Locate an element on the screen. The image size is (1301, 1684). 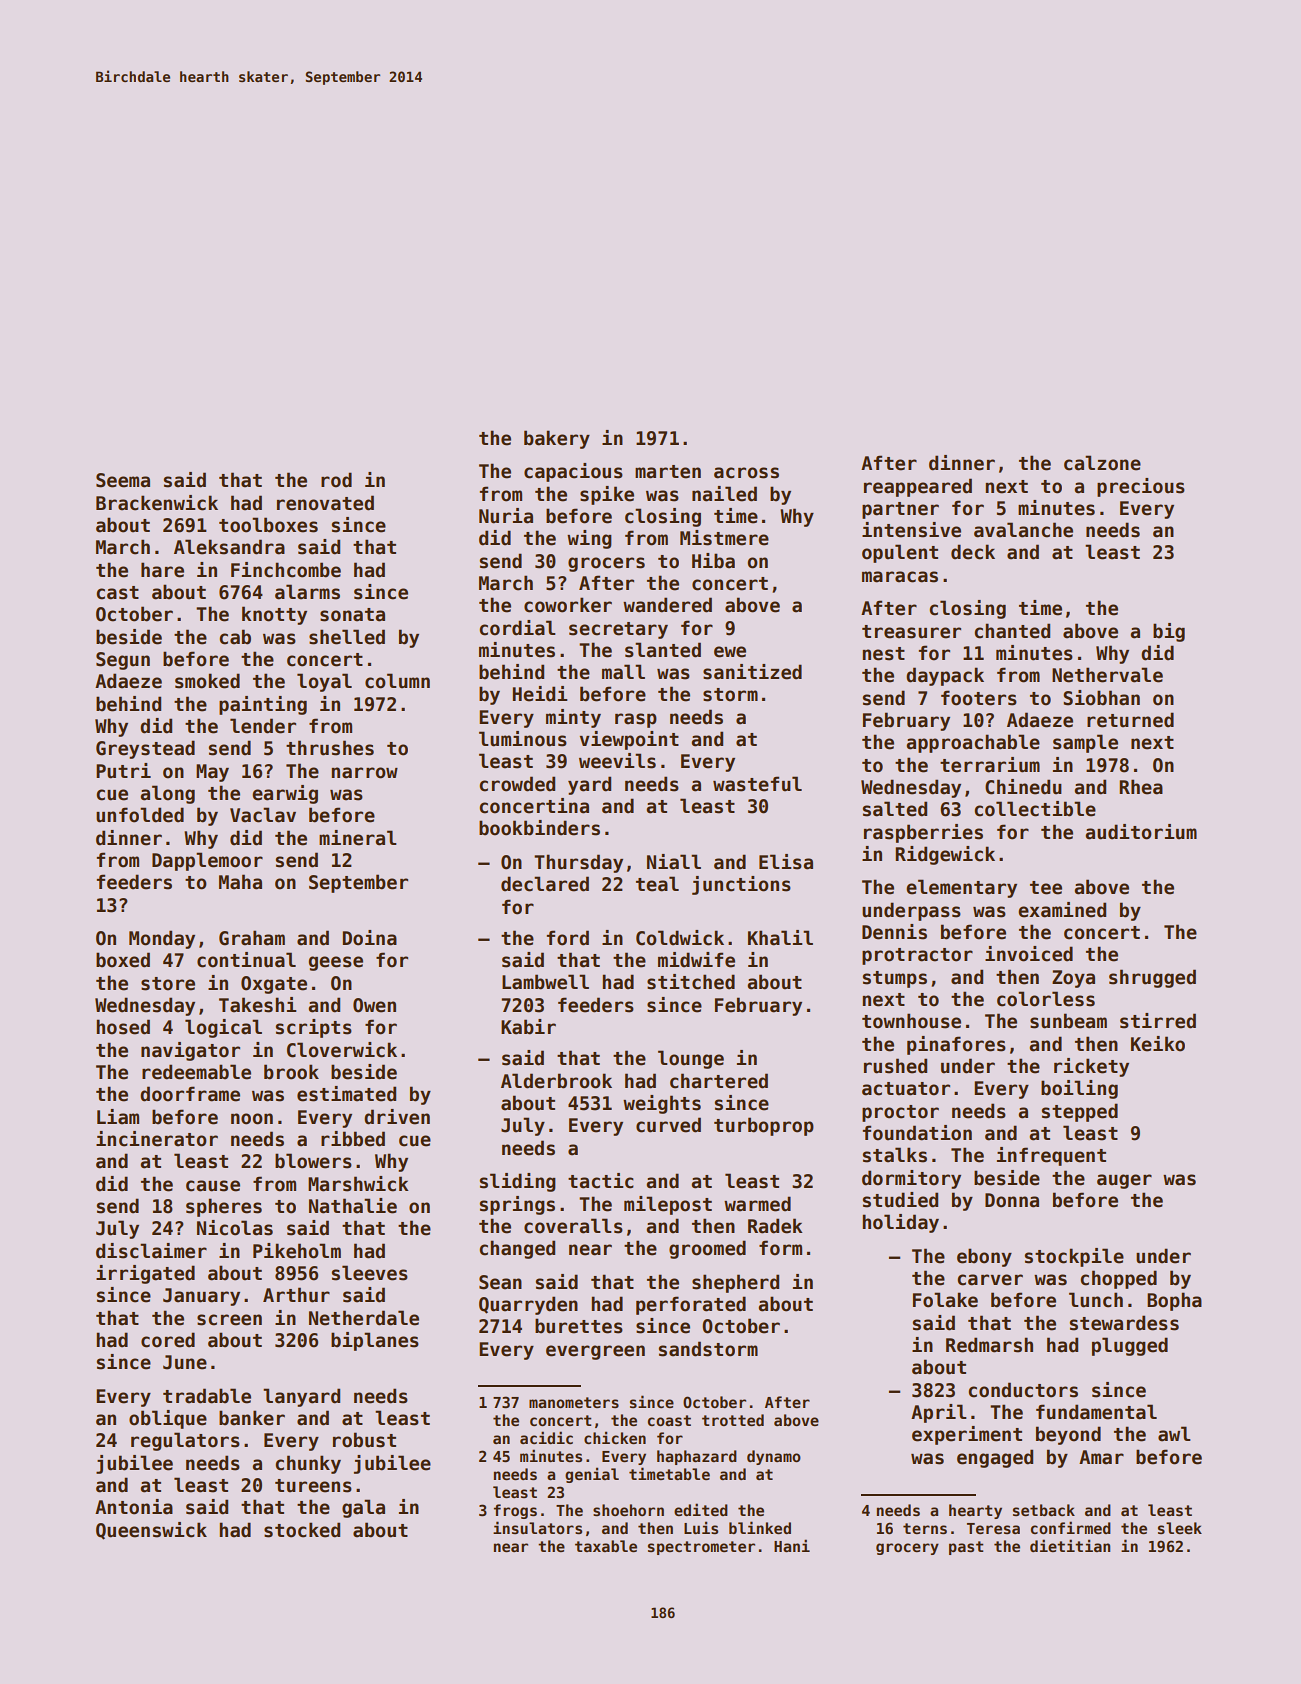
sunbeam is located at coordinates (1068, 1021).
